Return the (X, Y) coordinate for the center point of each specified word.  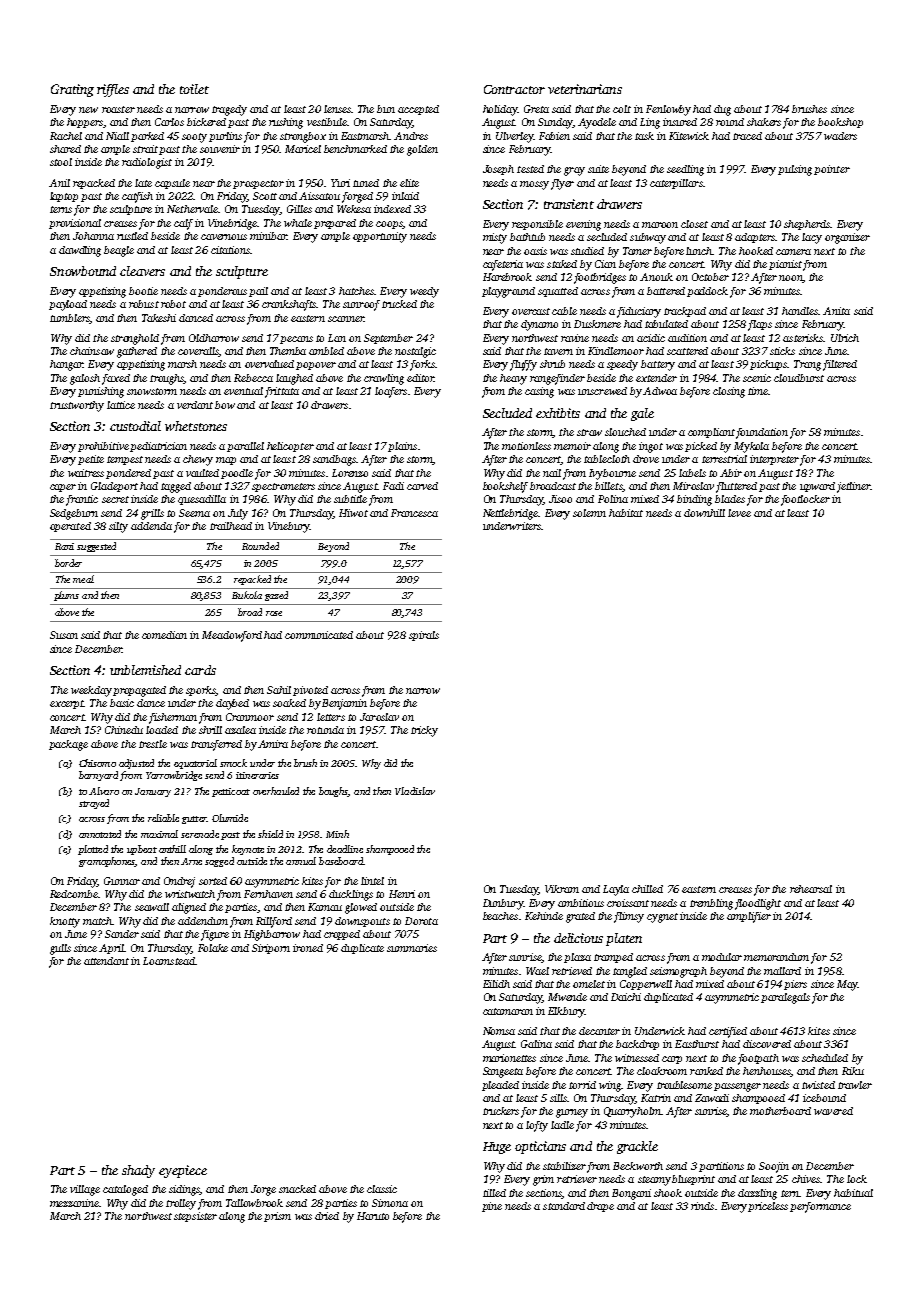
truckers (501, 1111)
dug (722, 110)
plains (402, 447)
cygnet (662, 918)
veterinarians (585, 89)
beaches (500, 916)
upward (817, 487)
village (85, 1190)
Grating (72, 90)
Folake (213, 948)
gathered (137, 352)
